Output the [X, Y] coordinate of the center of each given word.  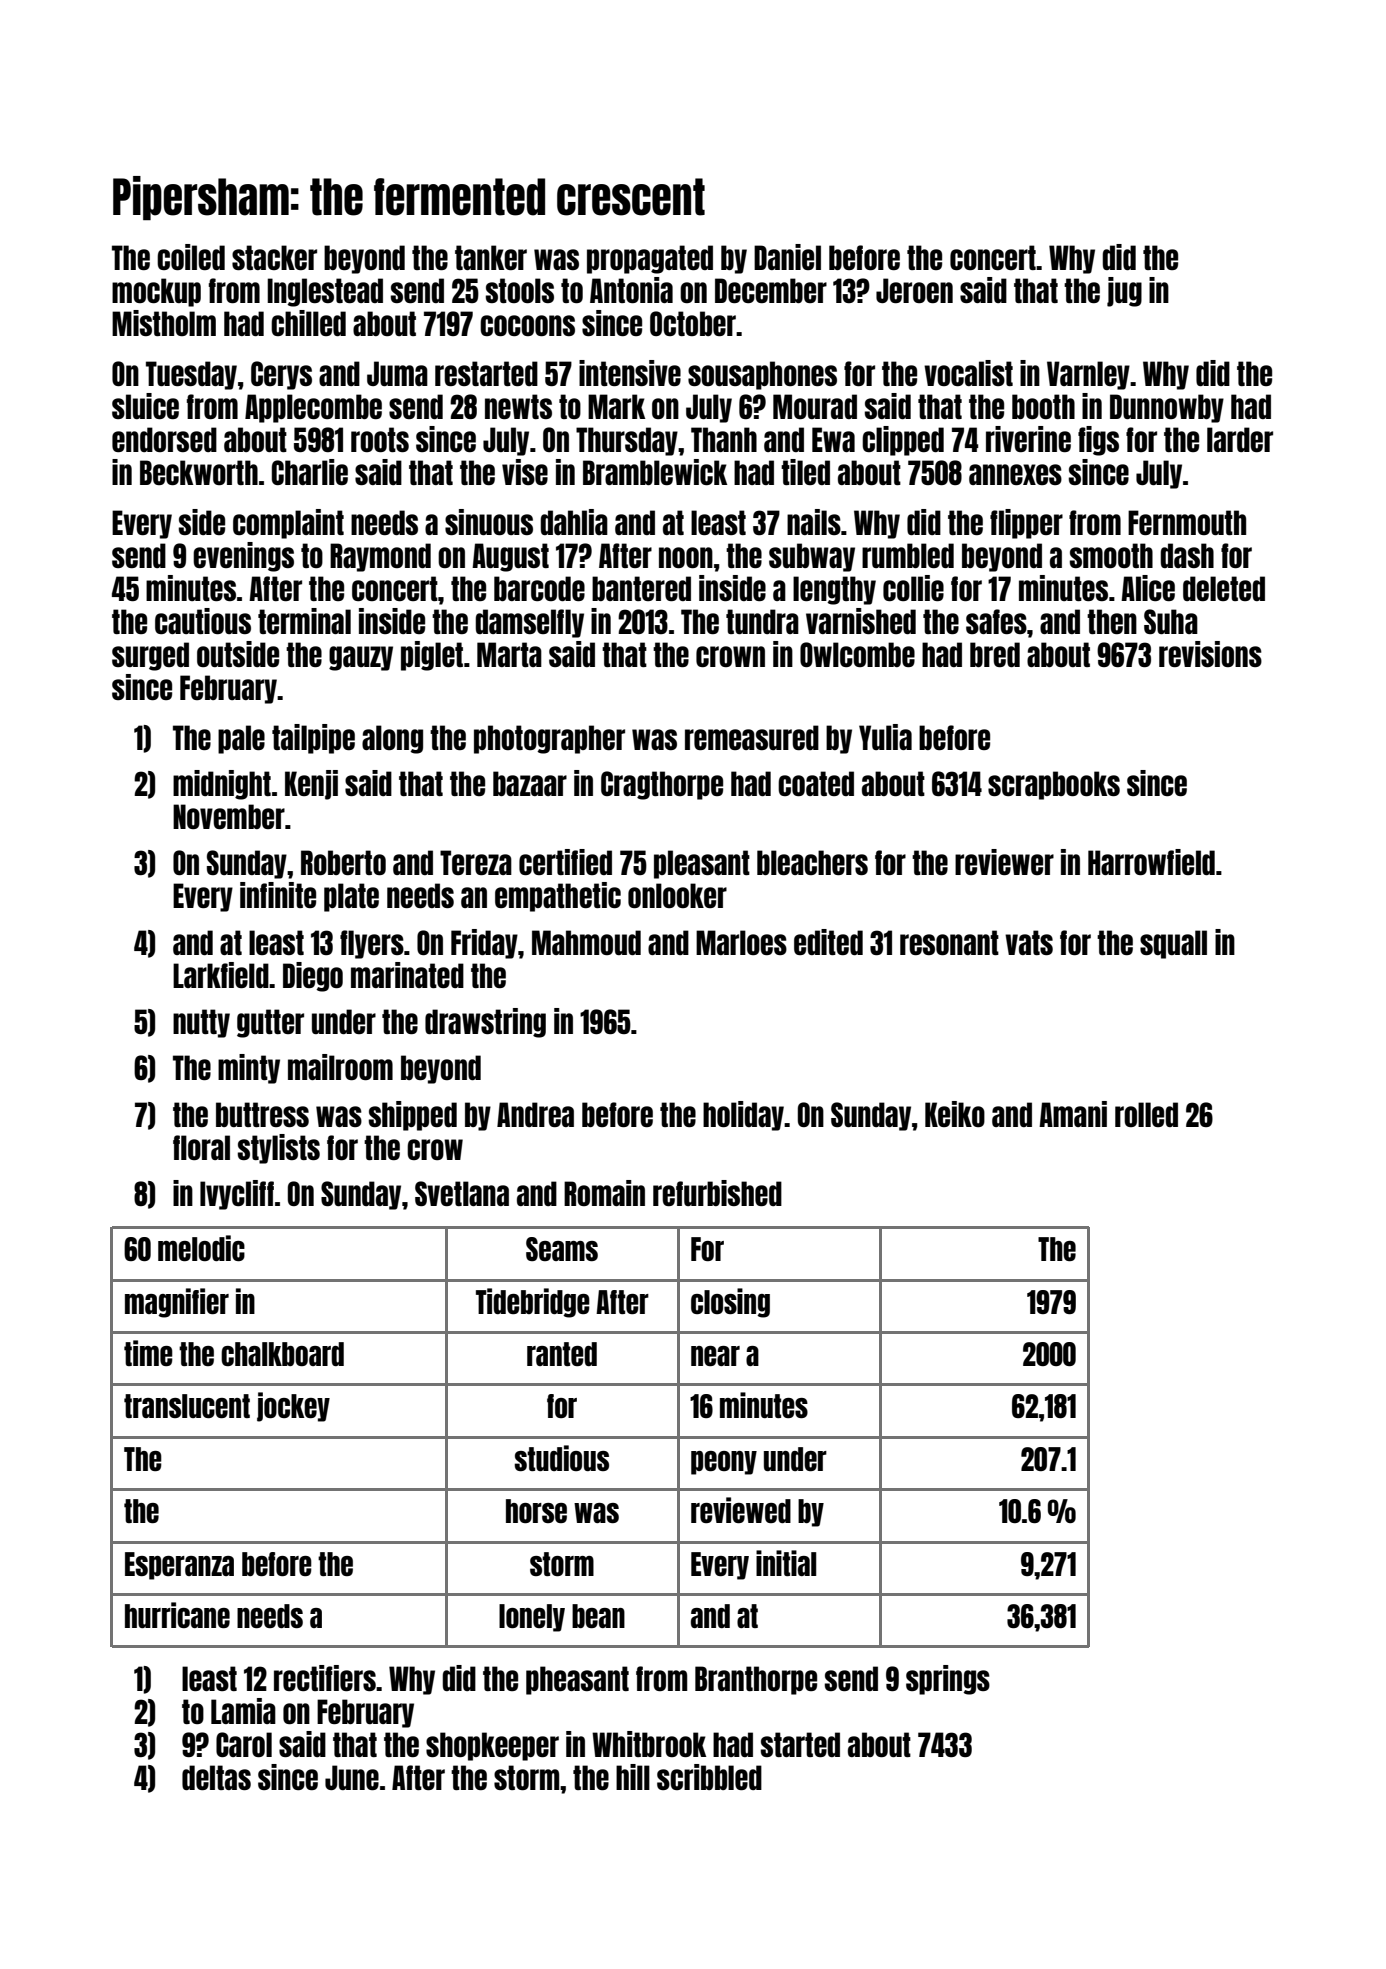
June [352, 1777]
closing [730, 1303]
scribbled [709, 1777]
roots [380, 439]
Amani [1073, 1114]
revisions [1210, 654]
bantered [641, 588]
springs [948, 1680]
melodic [201, 1248]
